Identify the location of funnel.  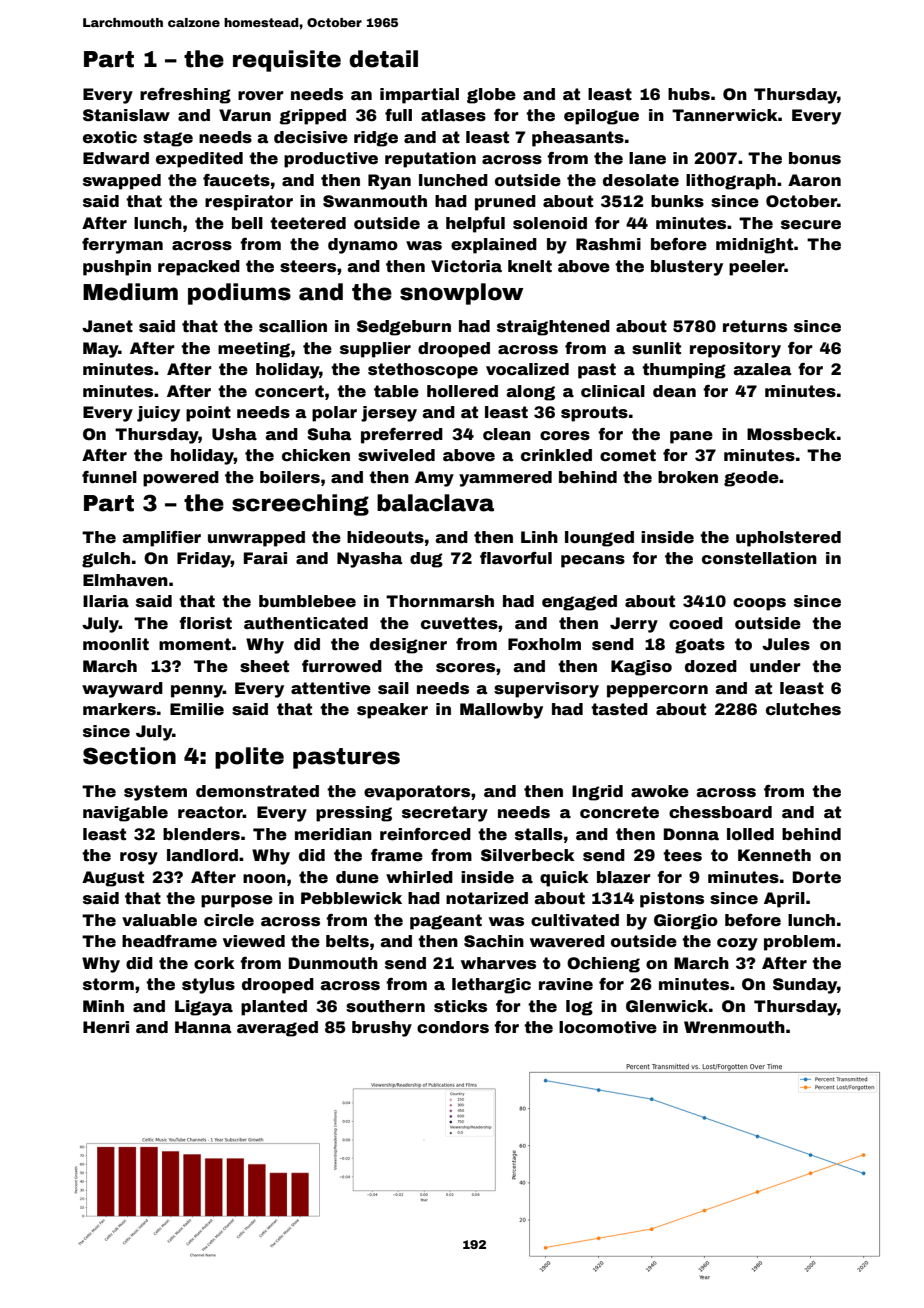
(109, 477).
